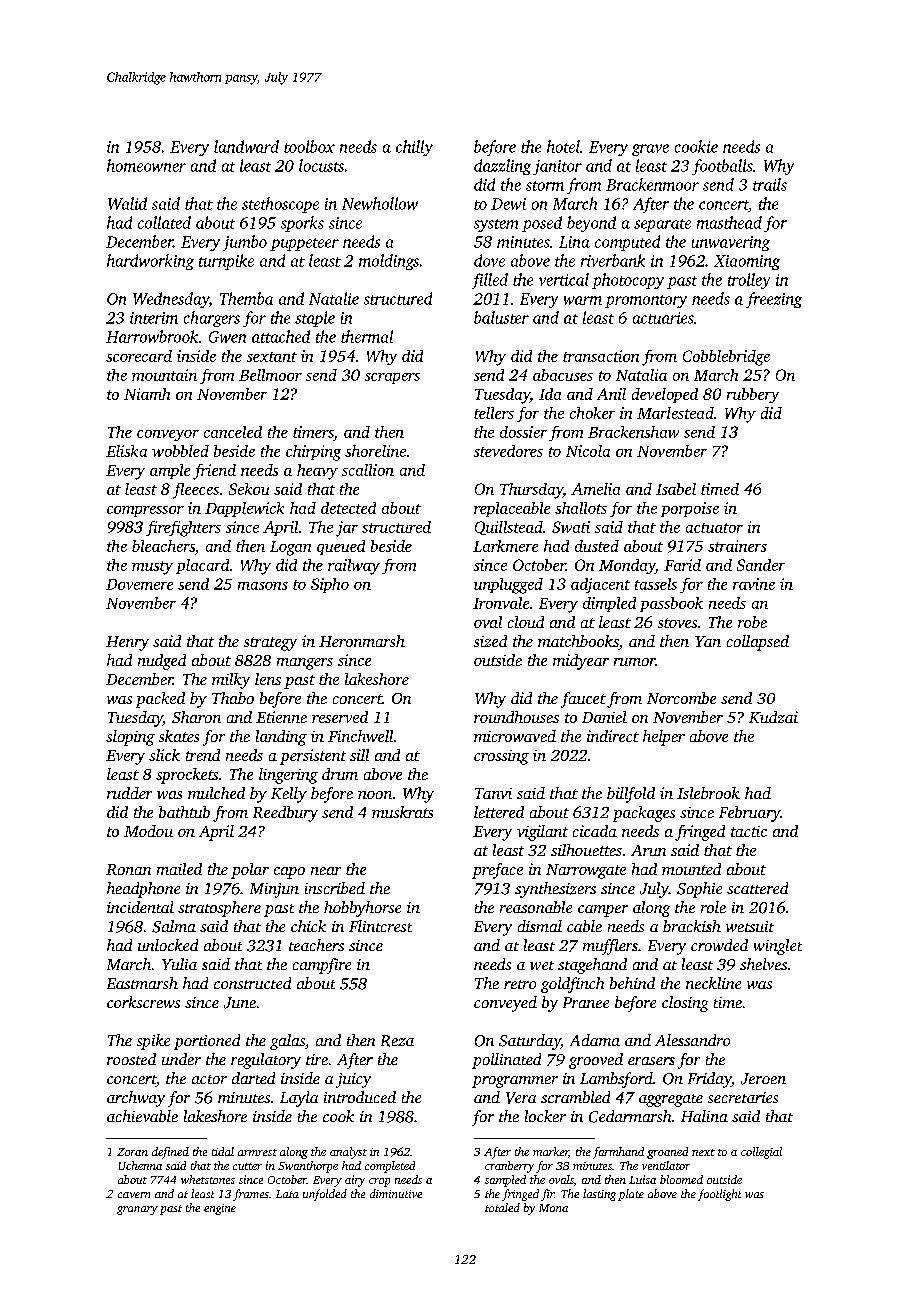 This screenshot has height=1316, width=908. Describe the element at coordinates (553, 1208) in the screenshot. I see `Mona` at that location.
